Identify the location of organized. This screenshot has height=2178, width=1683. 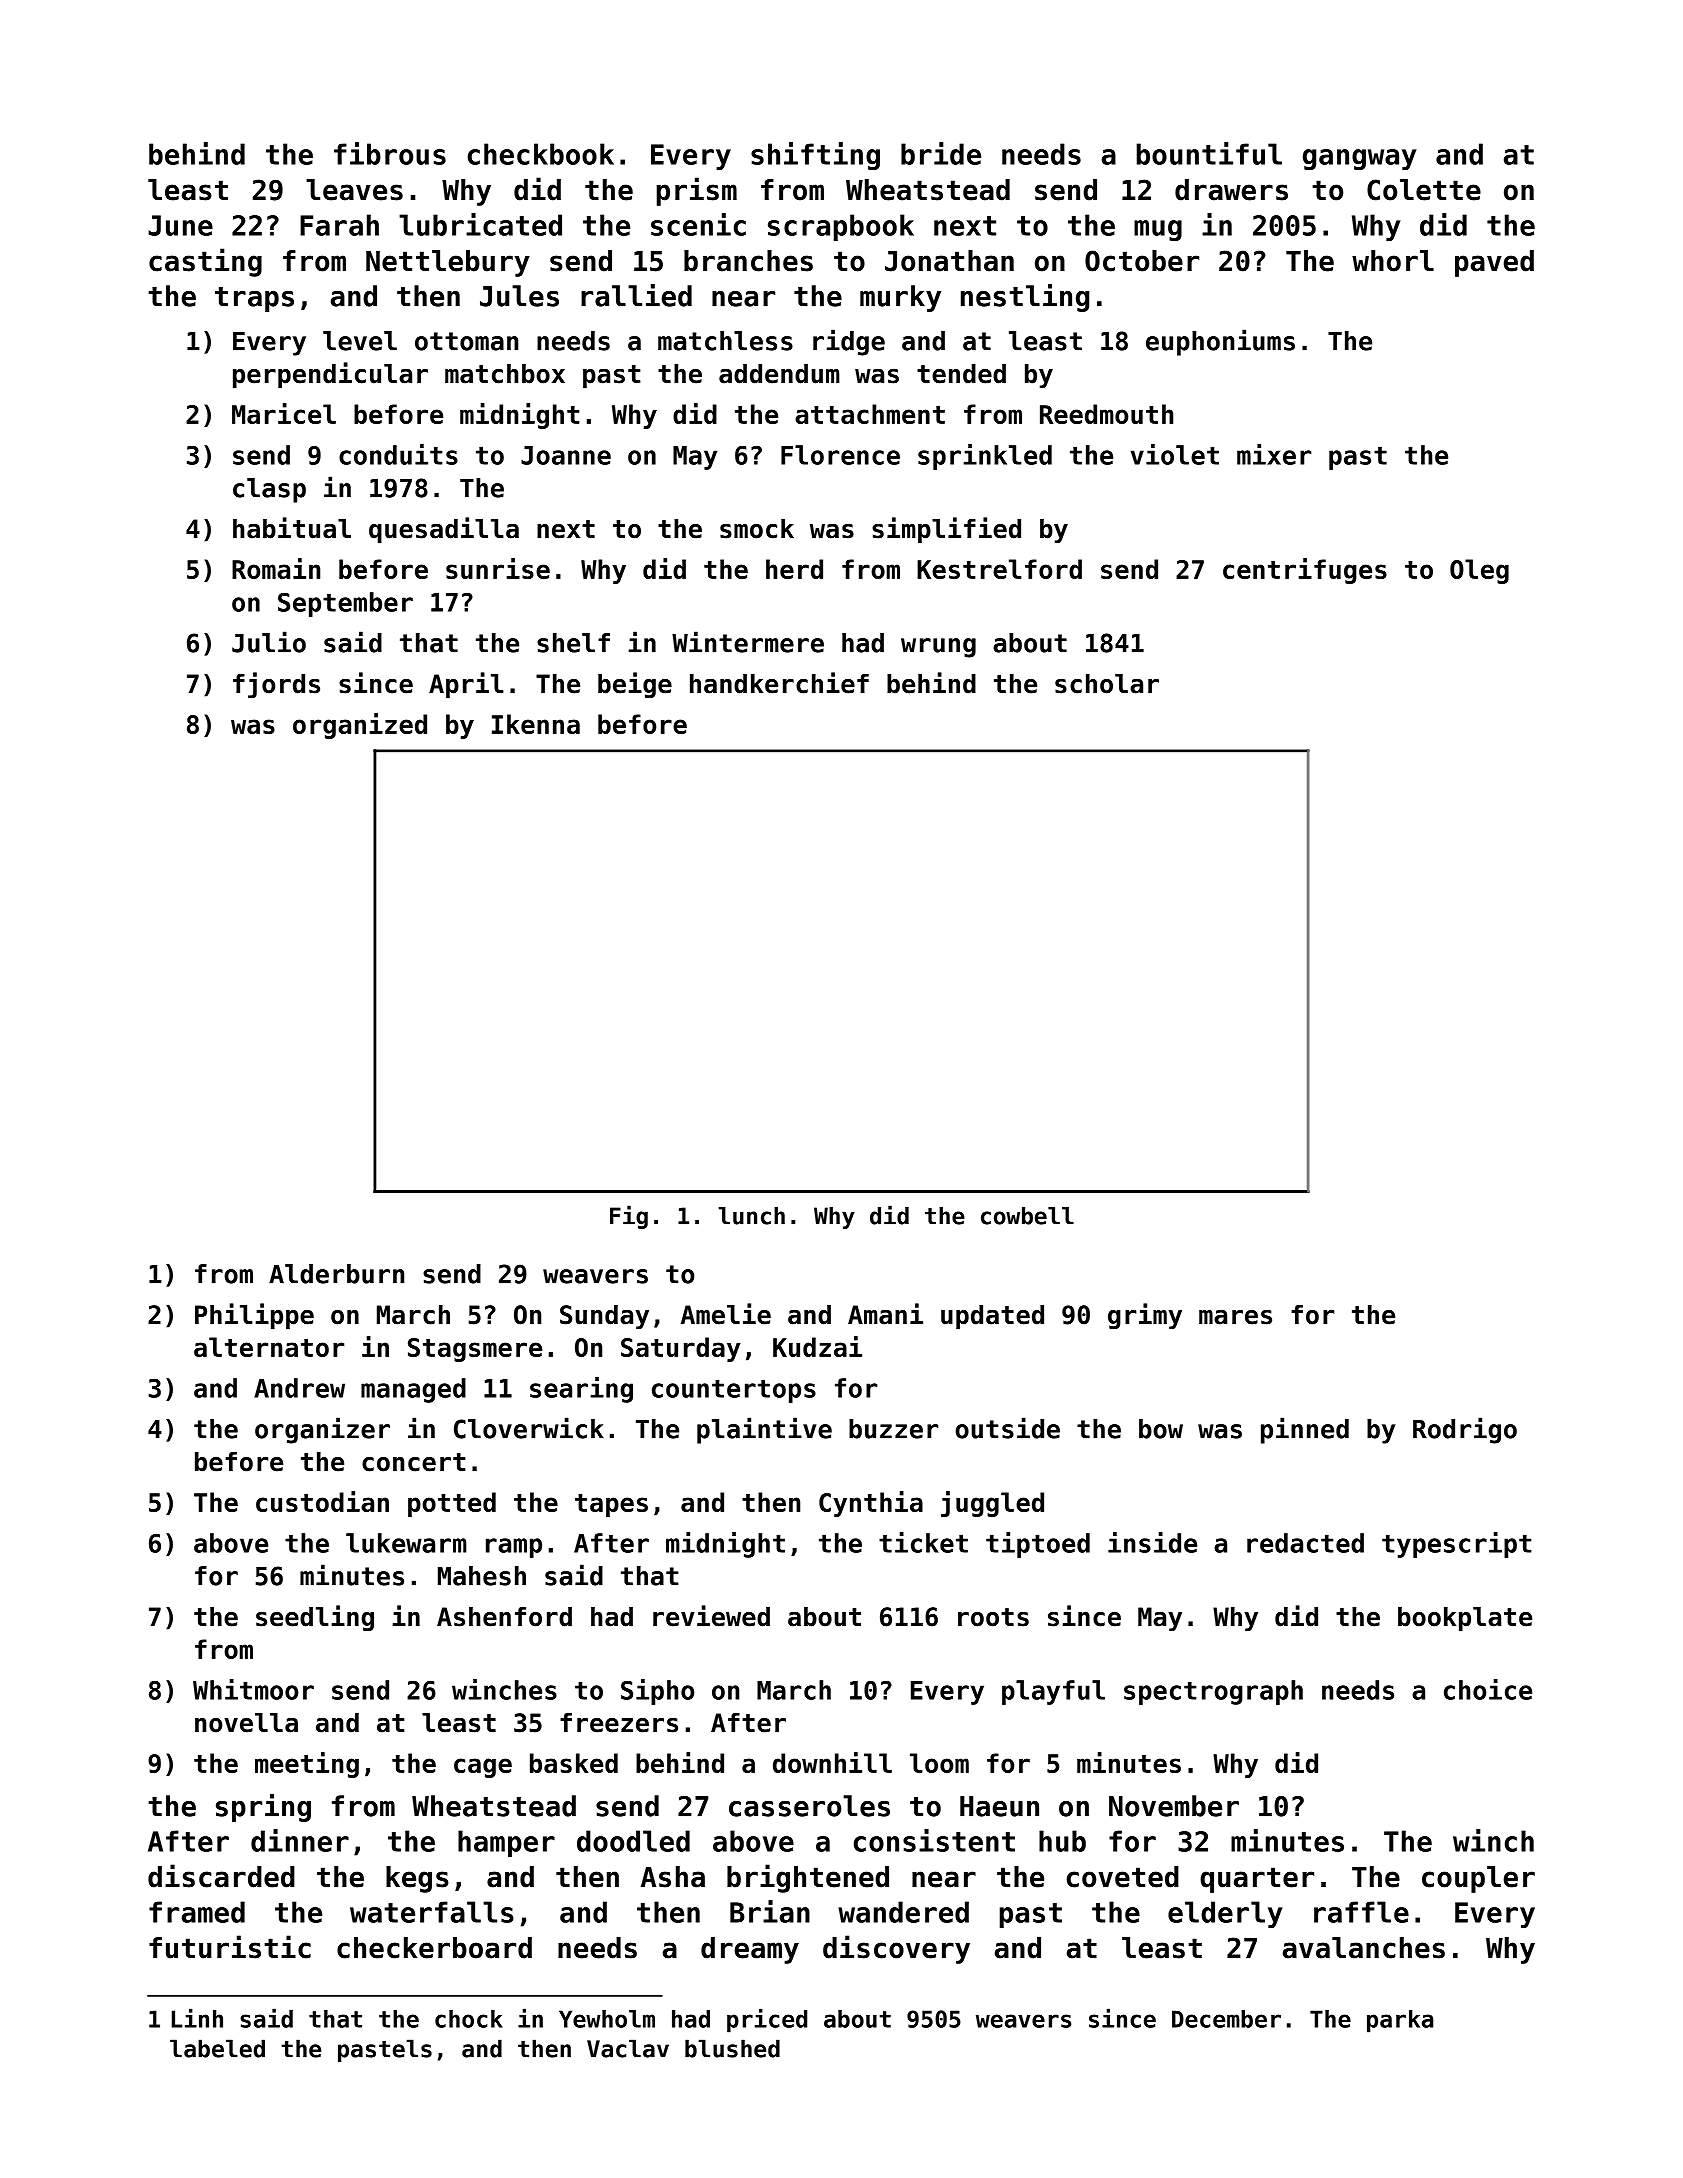
(360, 726).
